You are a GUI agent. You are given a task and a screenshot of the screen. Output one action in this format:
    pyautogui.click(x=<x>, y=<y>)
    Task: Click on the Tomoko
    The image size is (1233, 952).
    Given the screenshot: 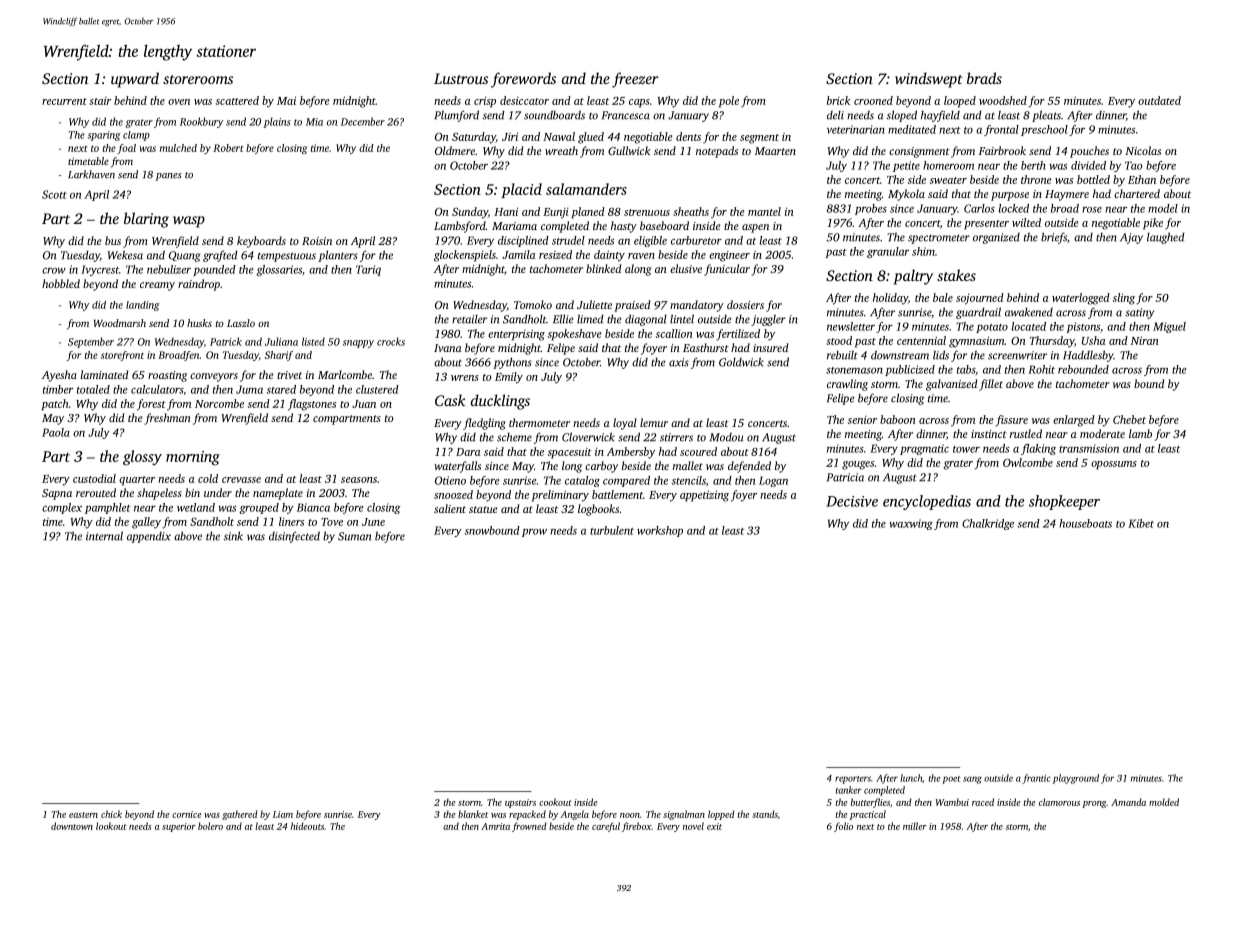 What is the action you would take?
    pyautogui.click(x=533, y=304)
